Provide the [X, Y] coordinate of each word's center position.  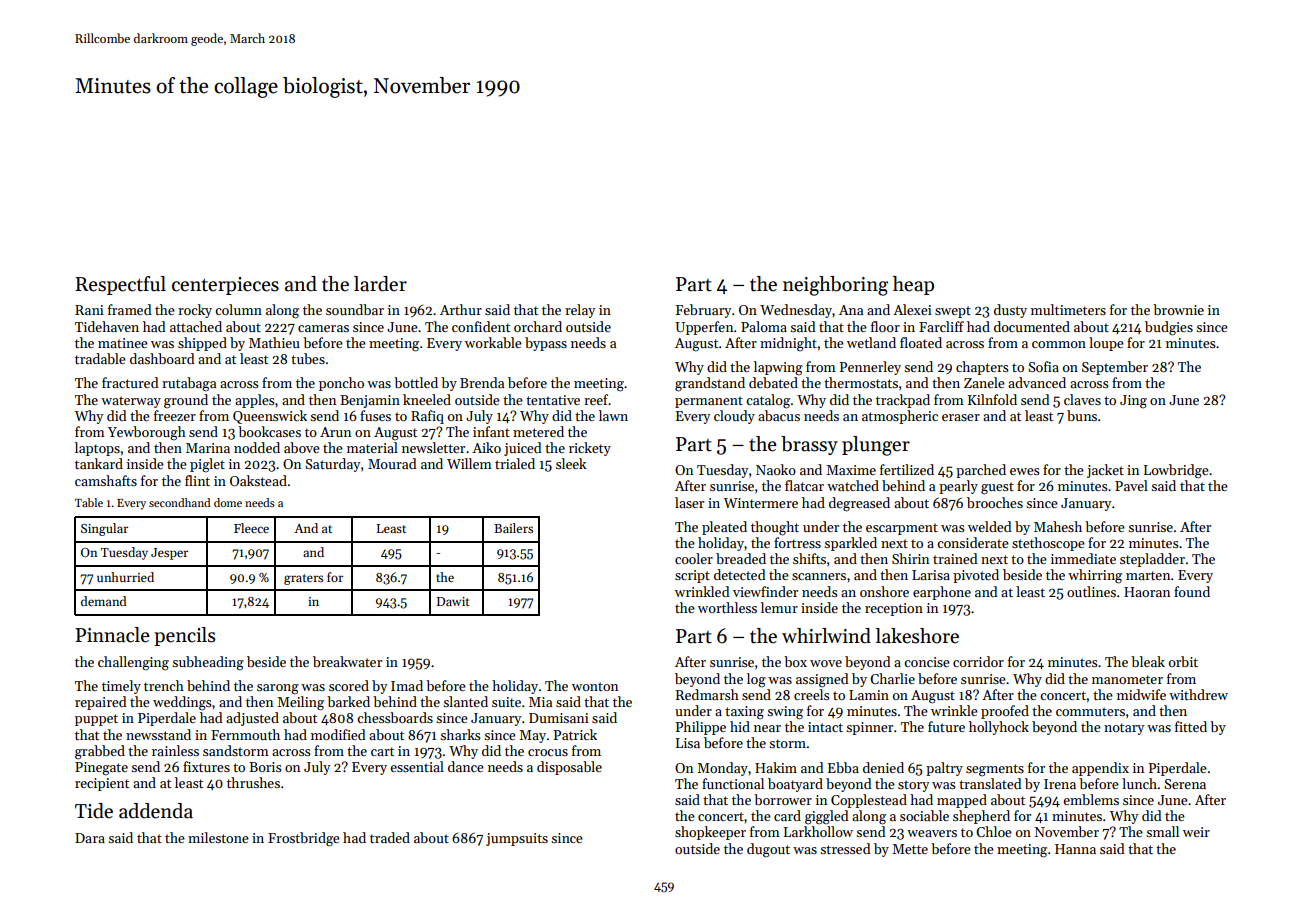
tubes [308, 358]
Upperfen [704, 328]
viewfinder [765, 591]
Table [89, 502]
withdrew [1198, 694]
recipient [102, 784]
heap [913, 285]
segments [995, 770]
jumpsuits [517, 839]
